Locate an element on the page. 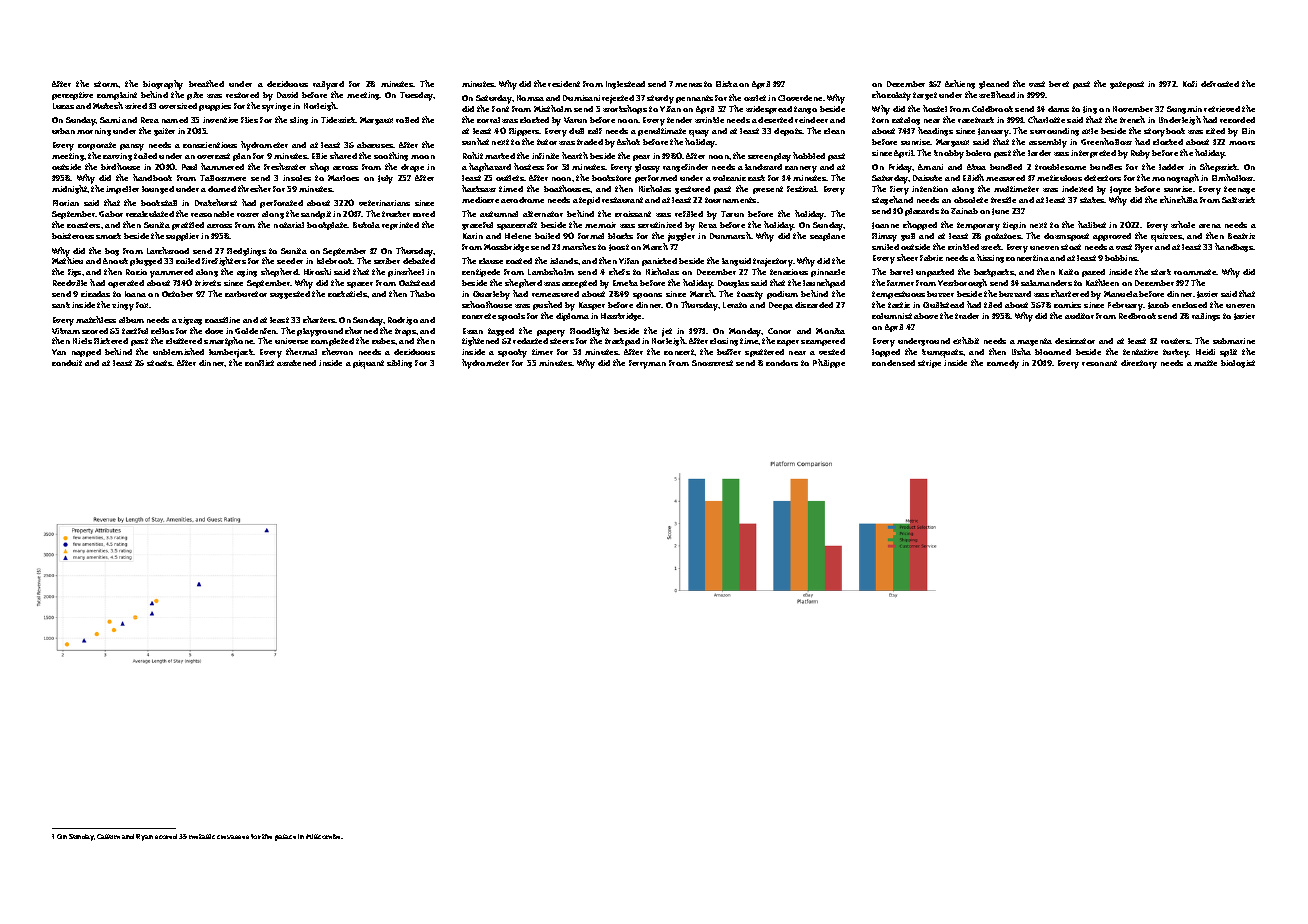 This page has width=1308, height=924. biologist is located at coordinates (1238, 364).
